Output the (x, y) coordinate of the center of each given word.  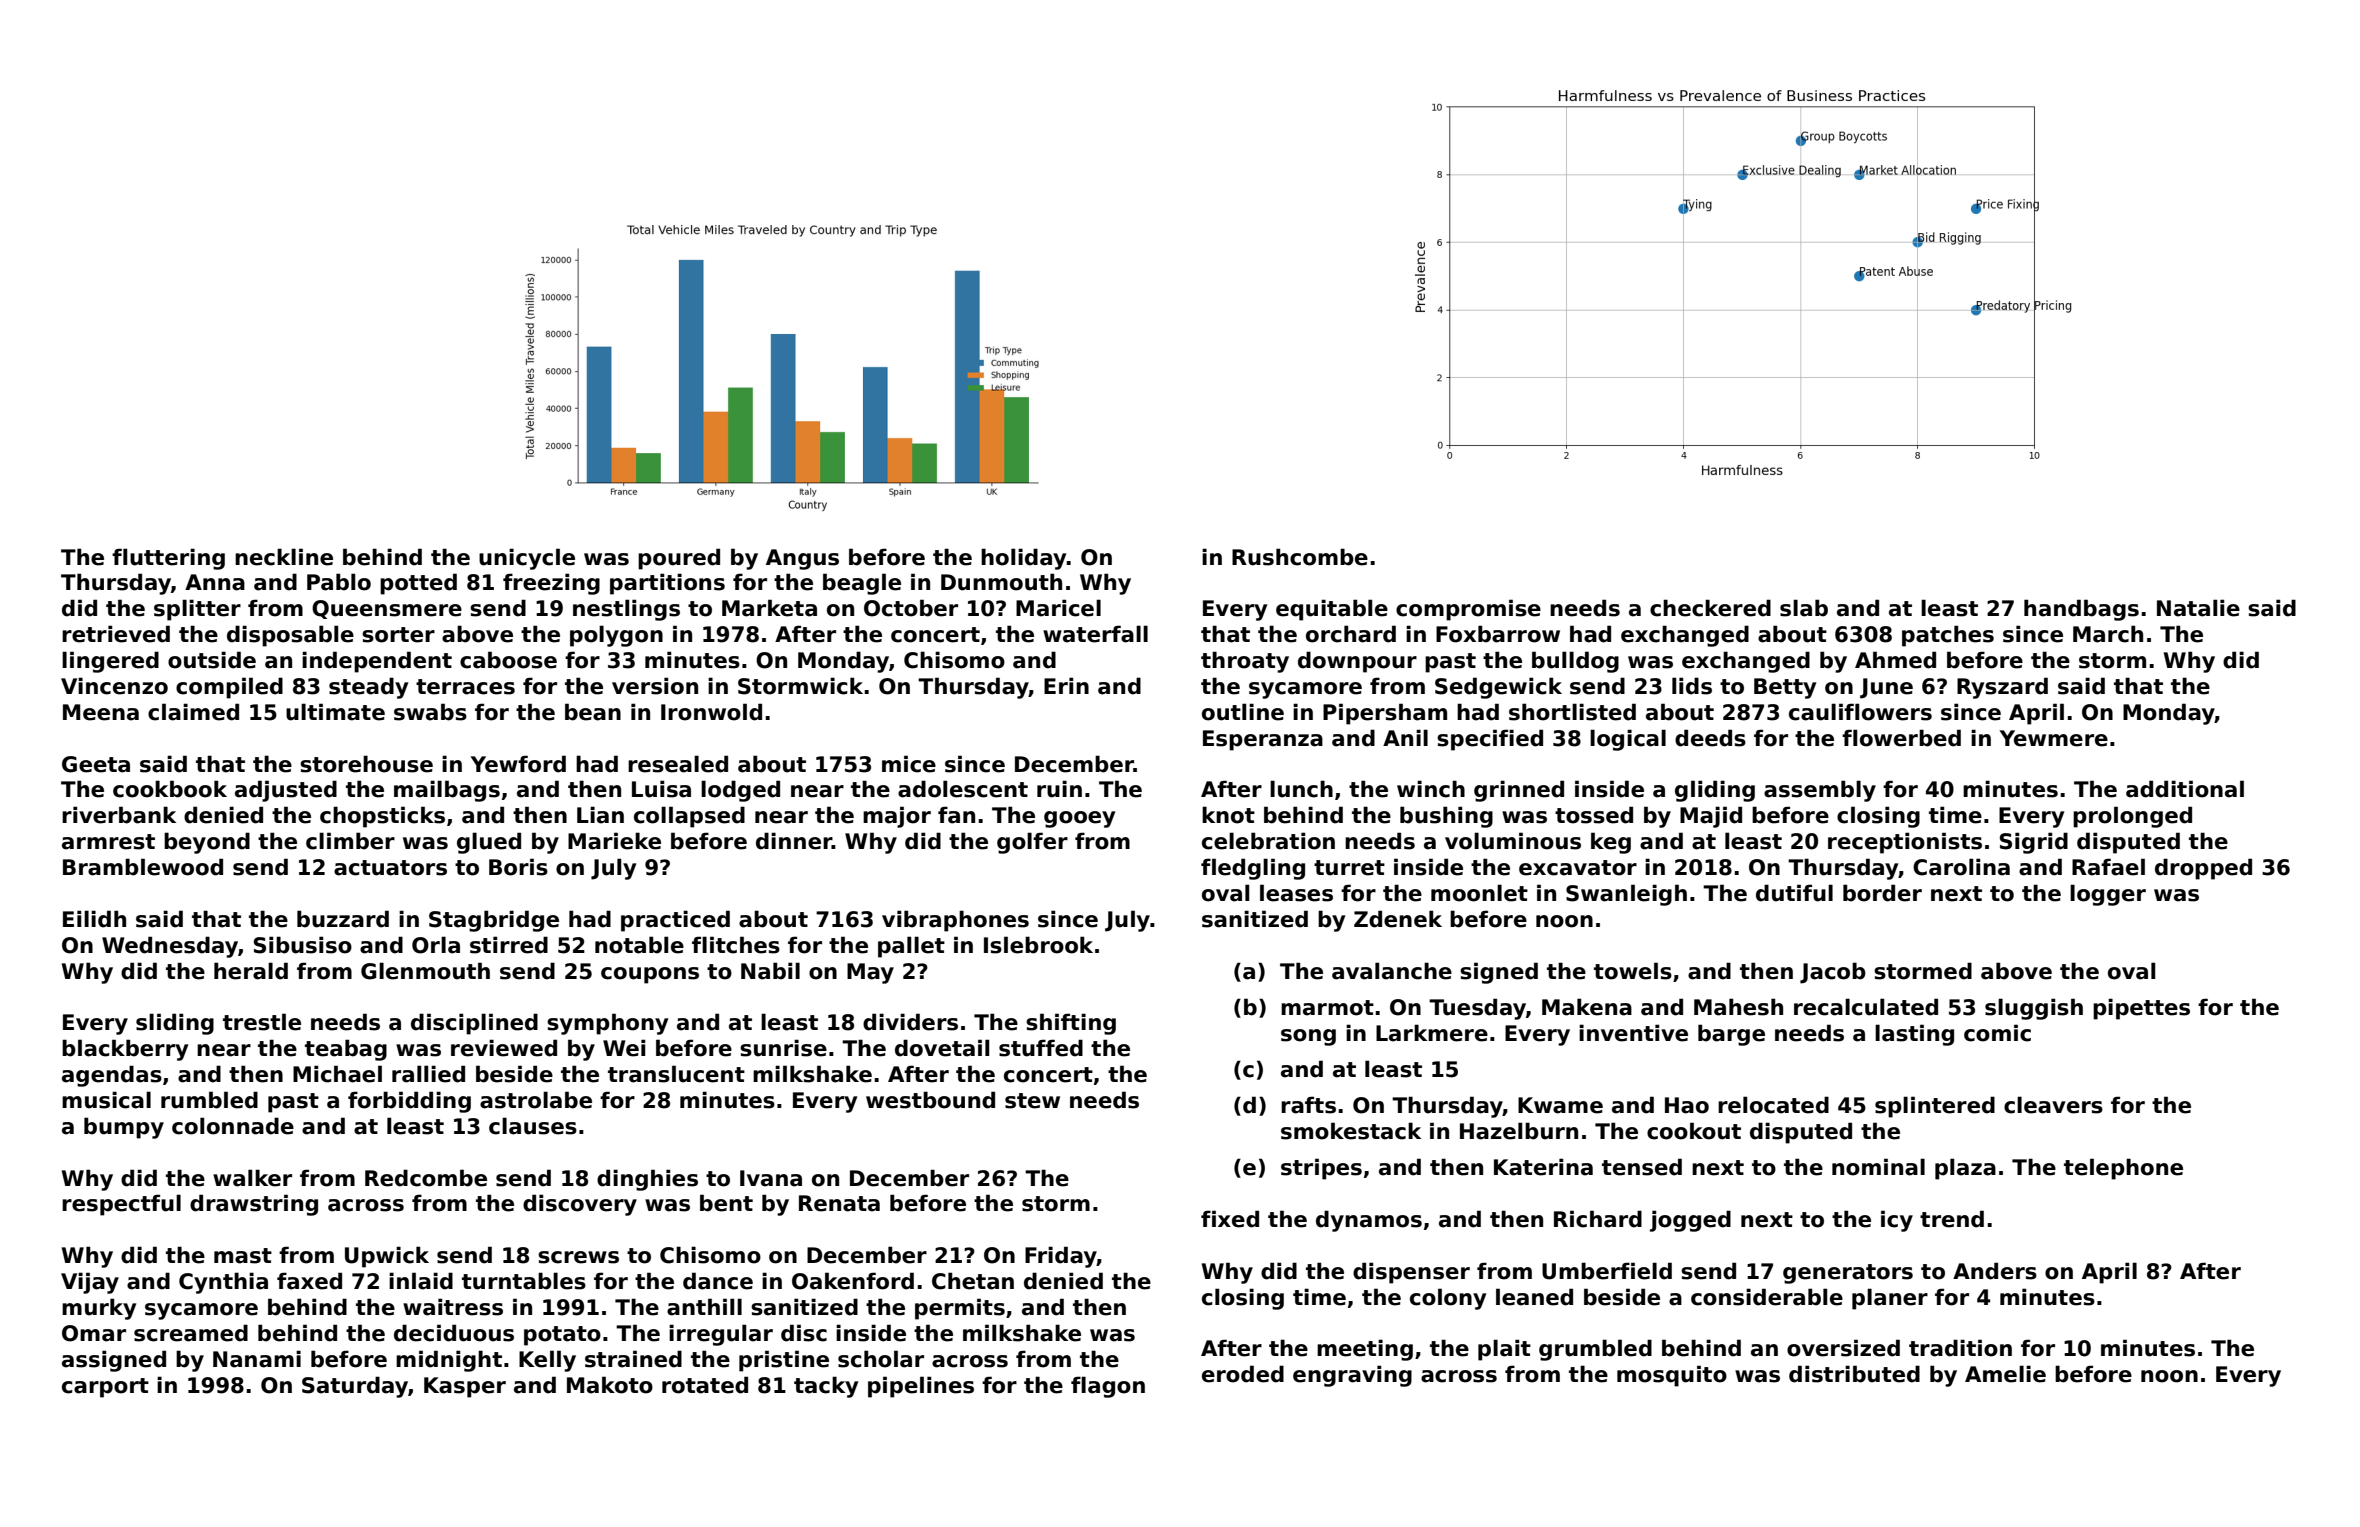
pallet (911, 947)
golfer (1032, 843)
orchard (1351, 634)
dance (718, 1281)
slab (1804, 608)
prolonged (2132, 817)
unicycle (527, 559)
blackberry (125, 1050)
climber (350, 841)
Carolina (1961, 867)
